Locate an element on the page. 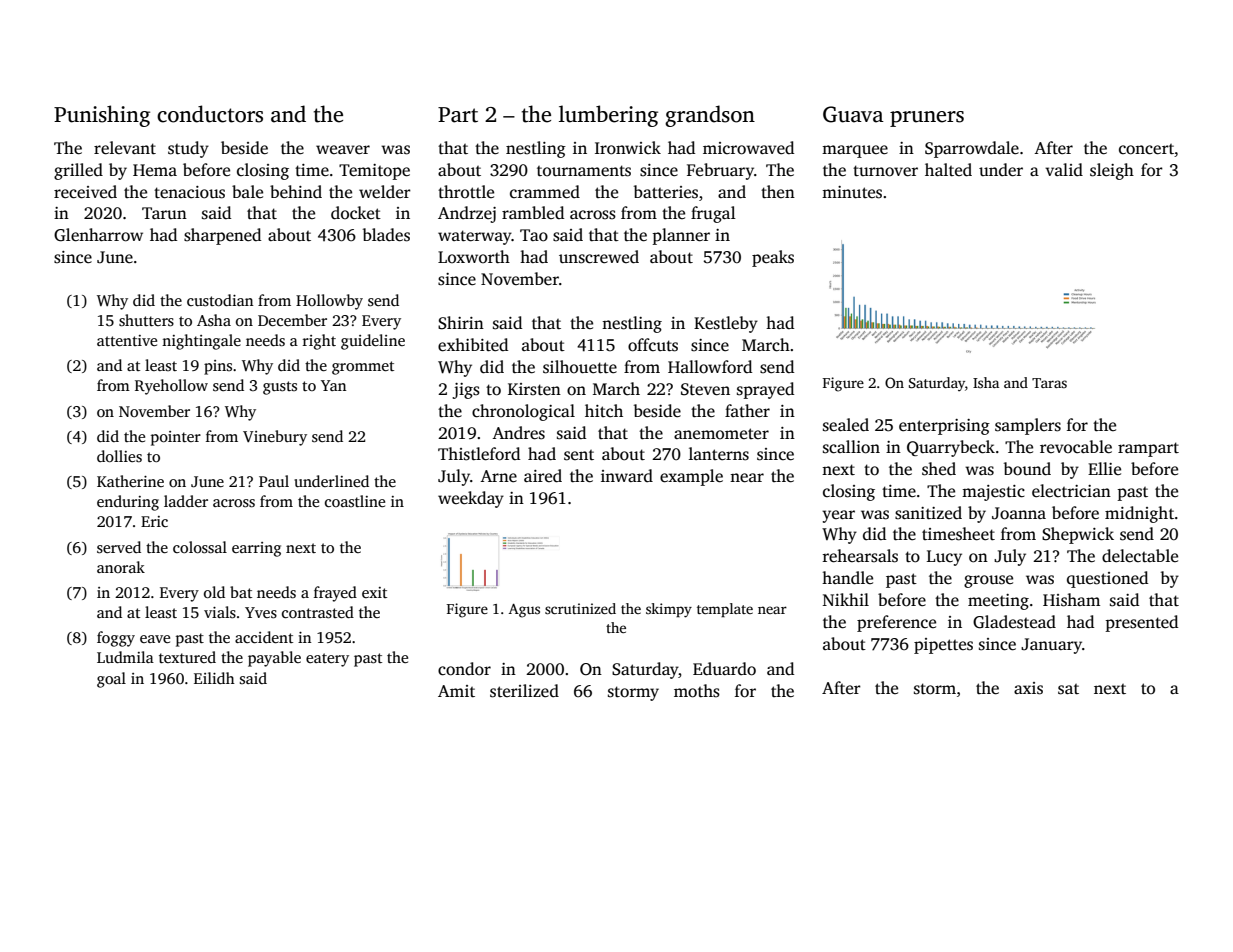 Image resolution: width=1233 pixels, height=952 pixels. Eilidh is located at coordinates (214, 678).
